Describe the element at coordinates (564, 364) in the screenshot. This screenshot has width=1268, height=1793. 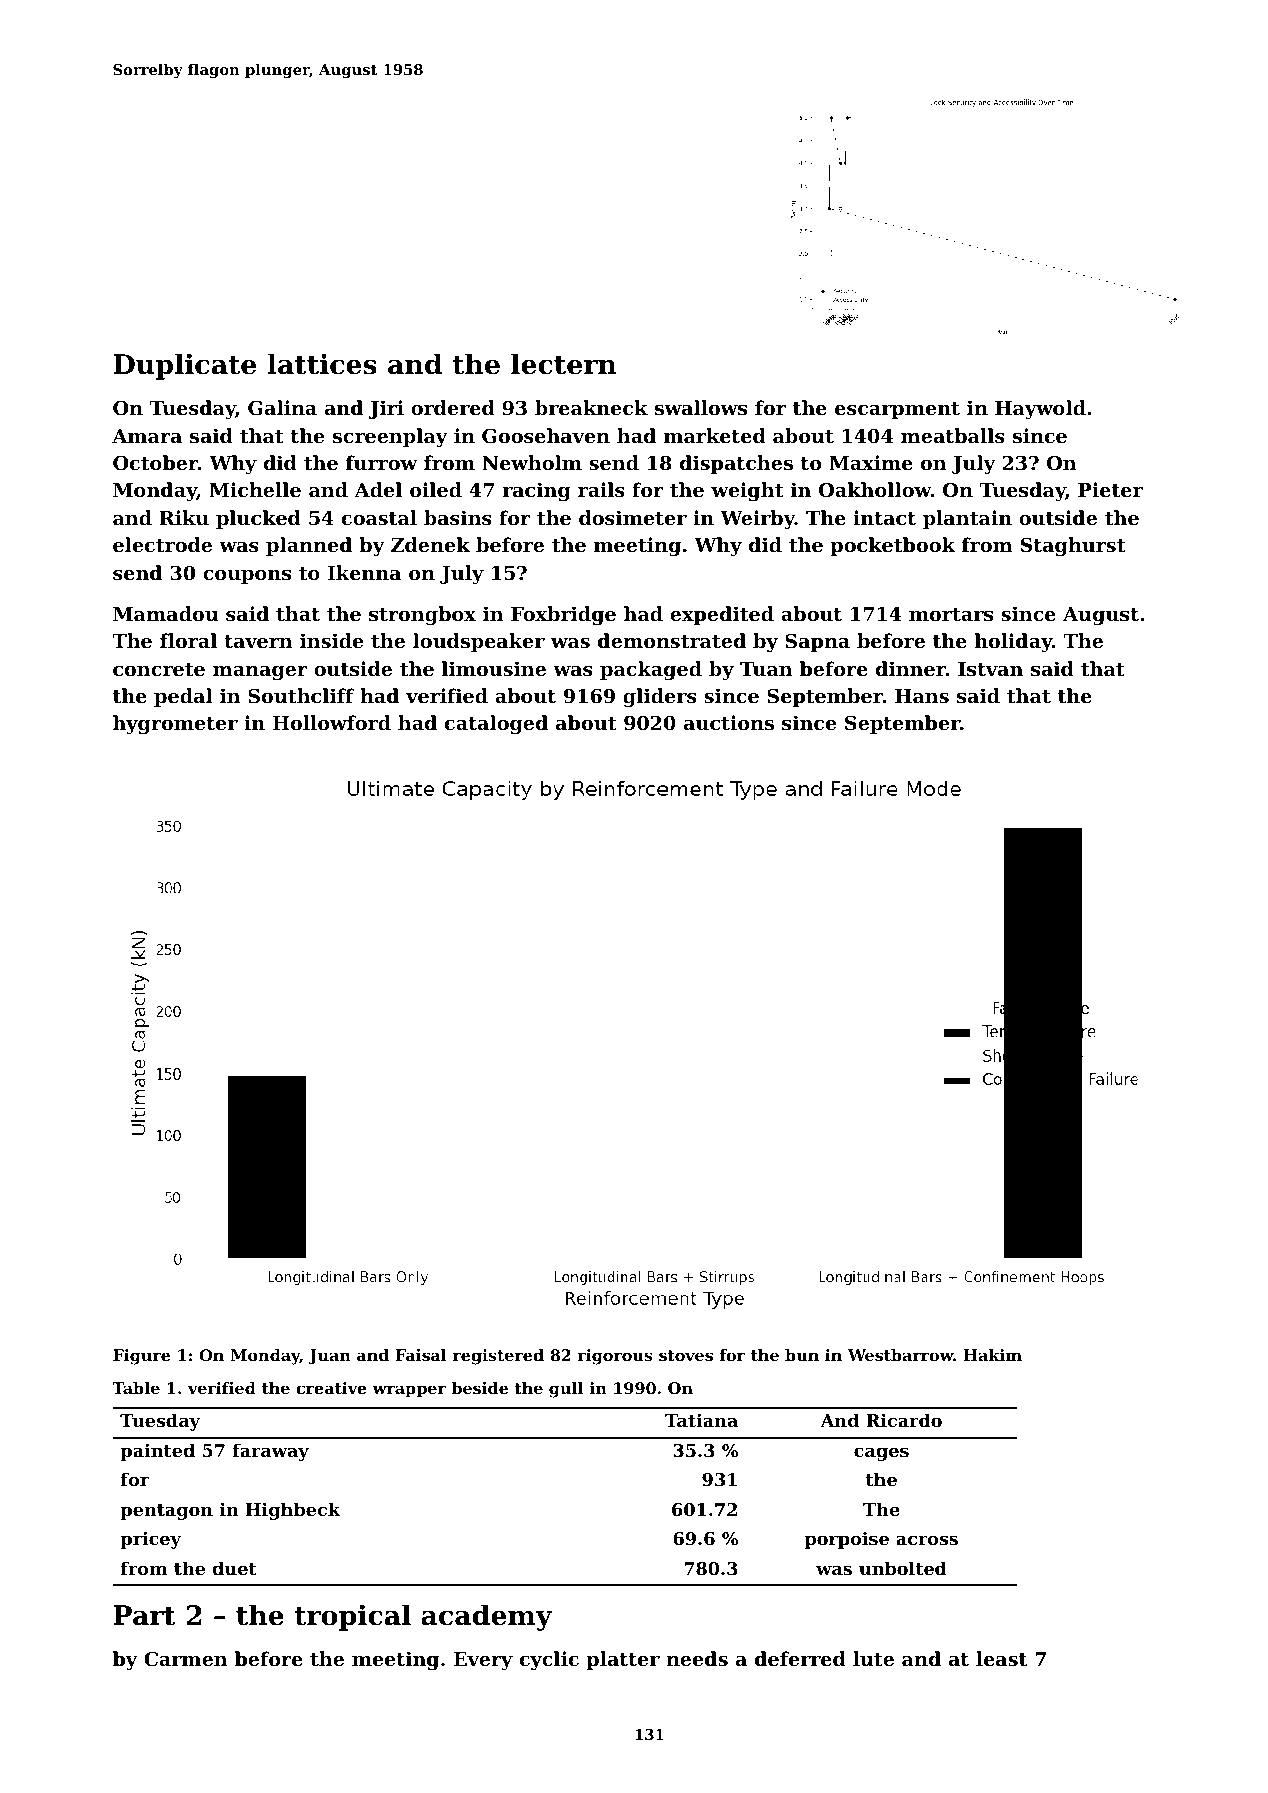
I see `lectern` at that location.
